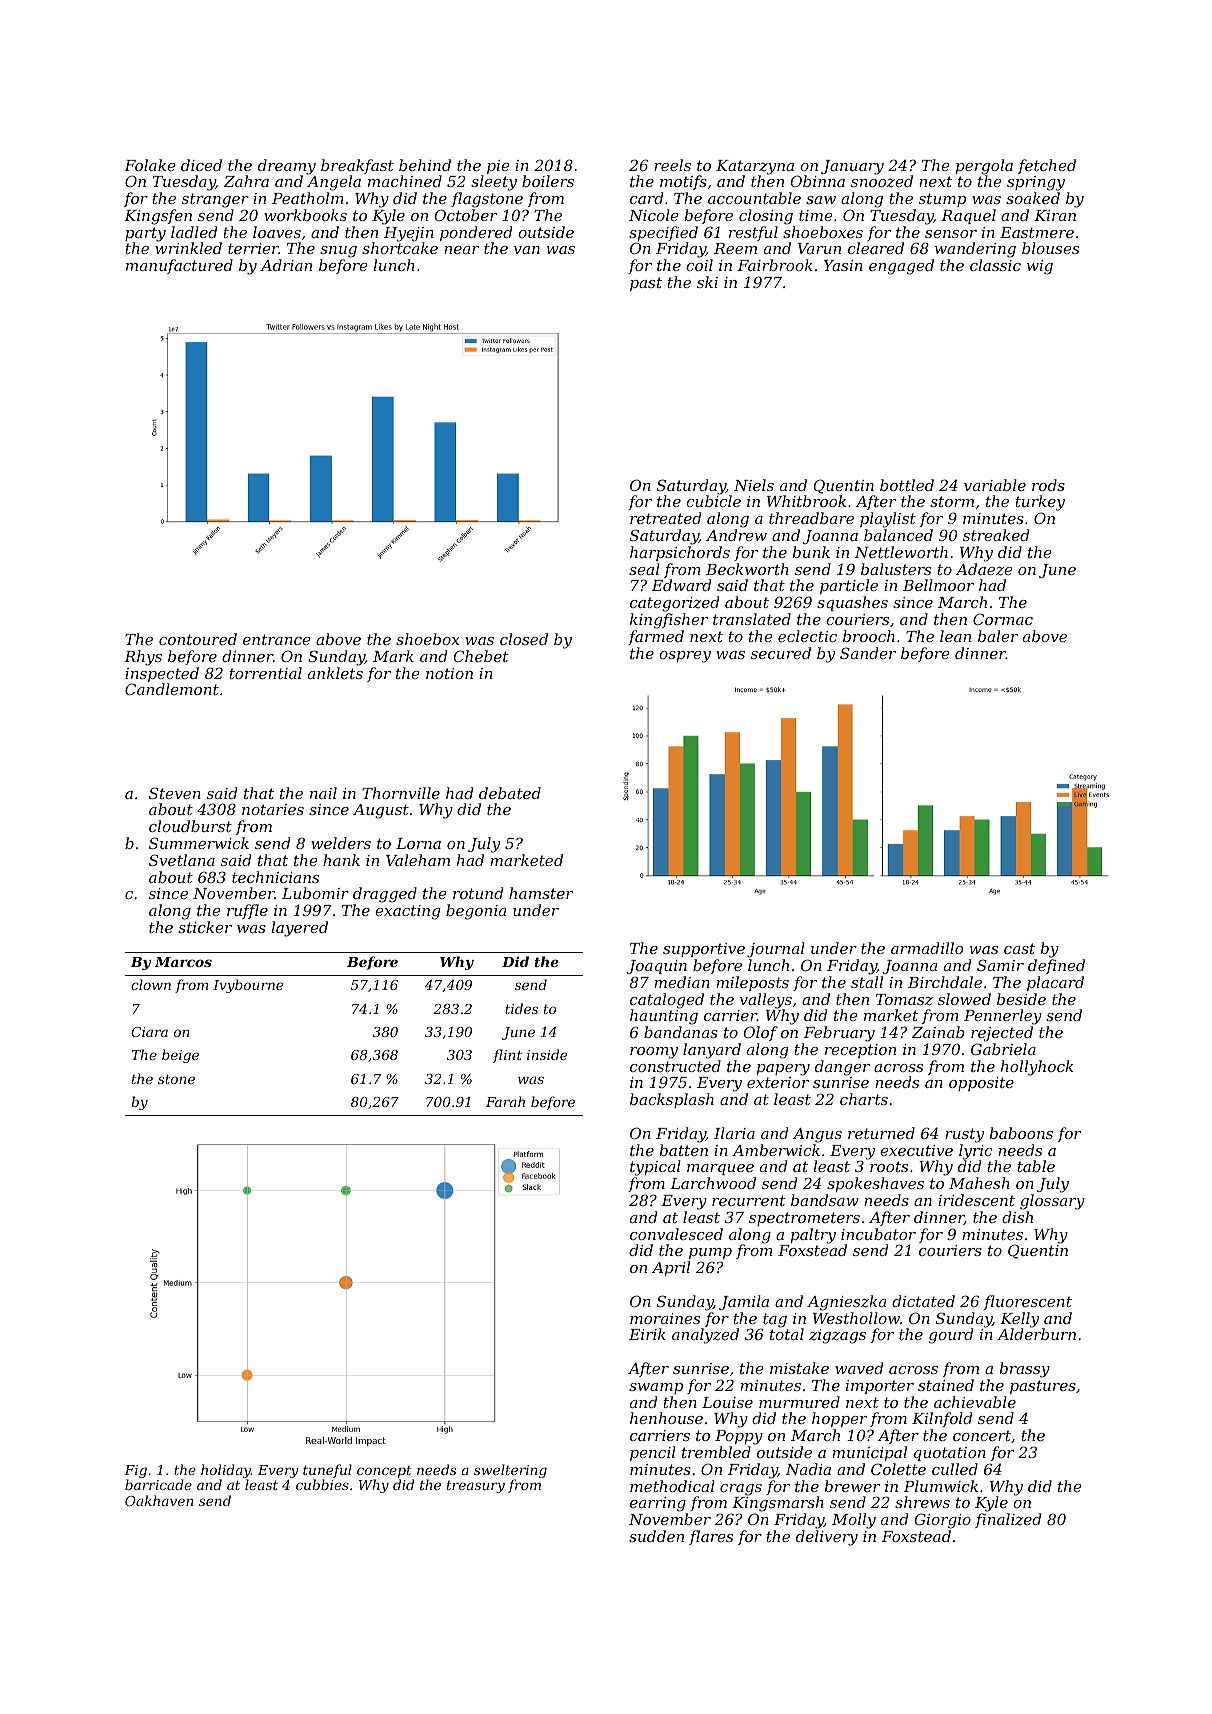 The height and width of the screenshot is (1714, 1212). What do you see at coordinates (253, 248) in the screenshot?
I see `terrier` at bounding box center [253, 248].
